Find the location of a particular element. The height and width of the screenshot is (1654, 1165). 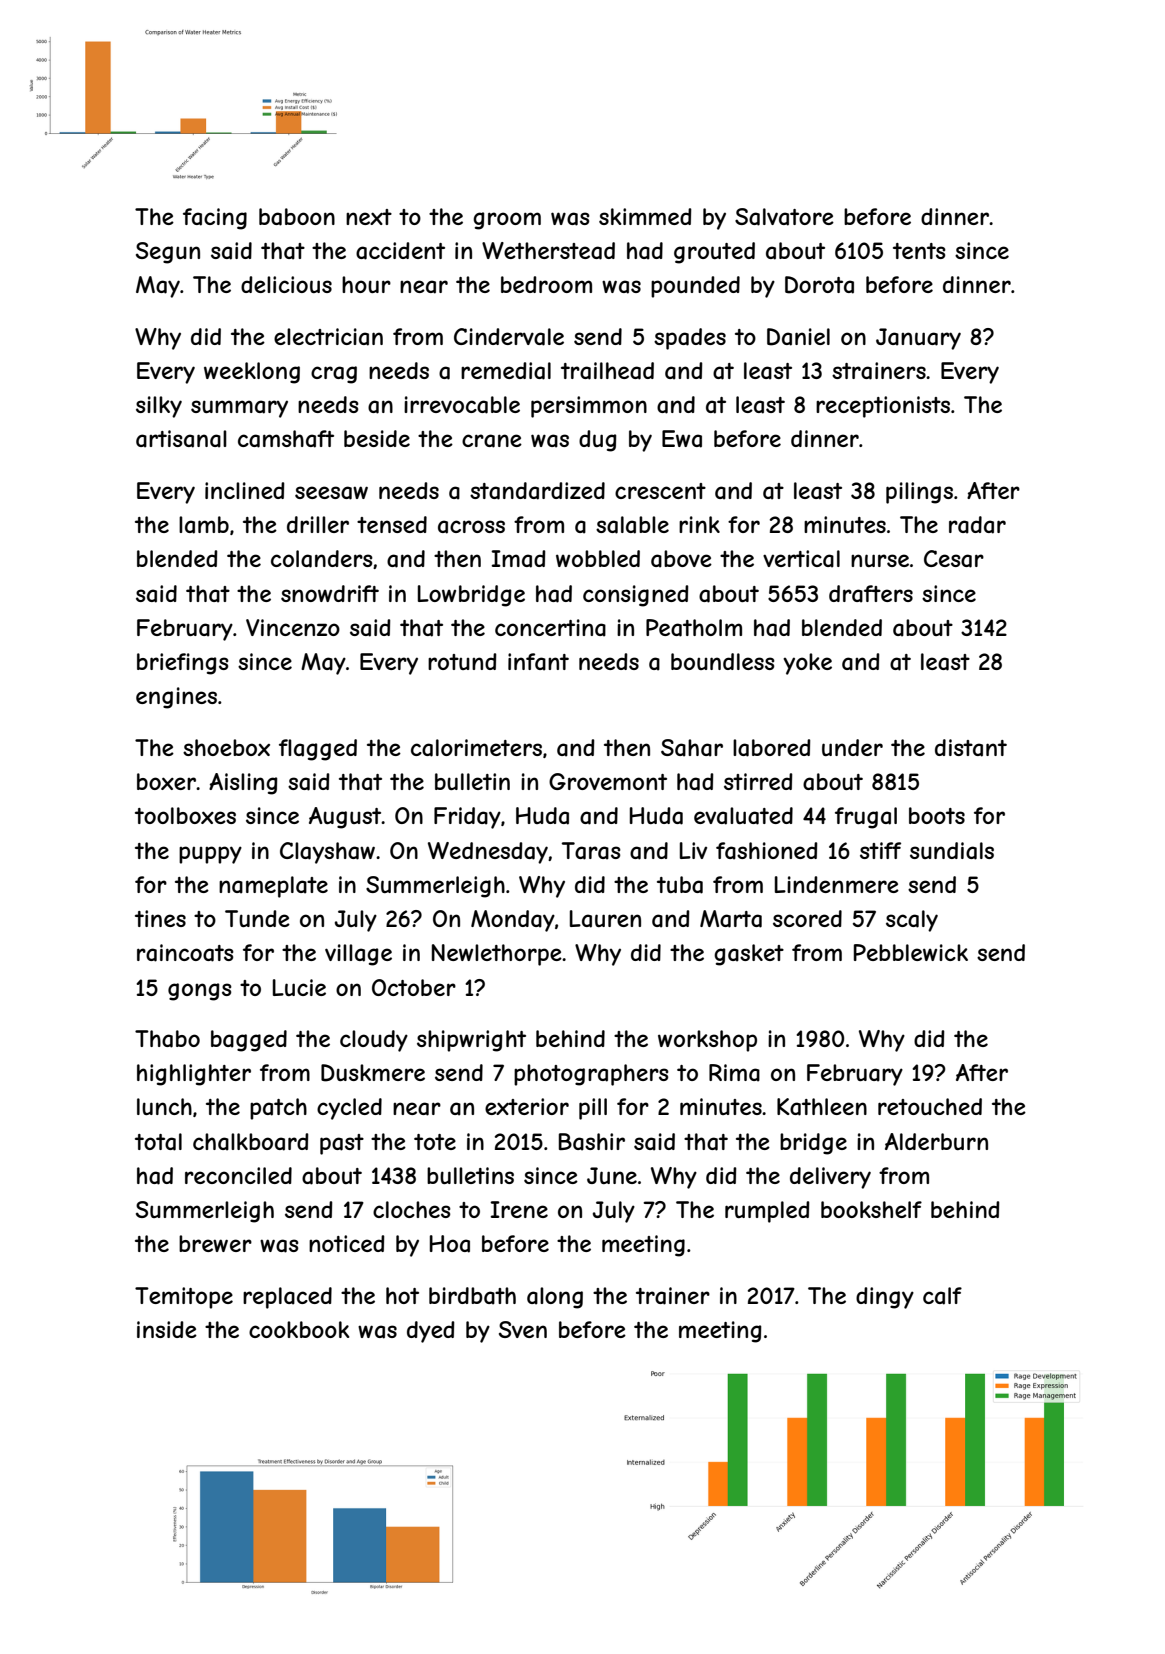

concertina is located at coordinates (550, 628).
